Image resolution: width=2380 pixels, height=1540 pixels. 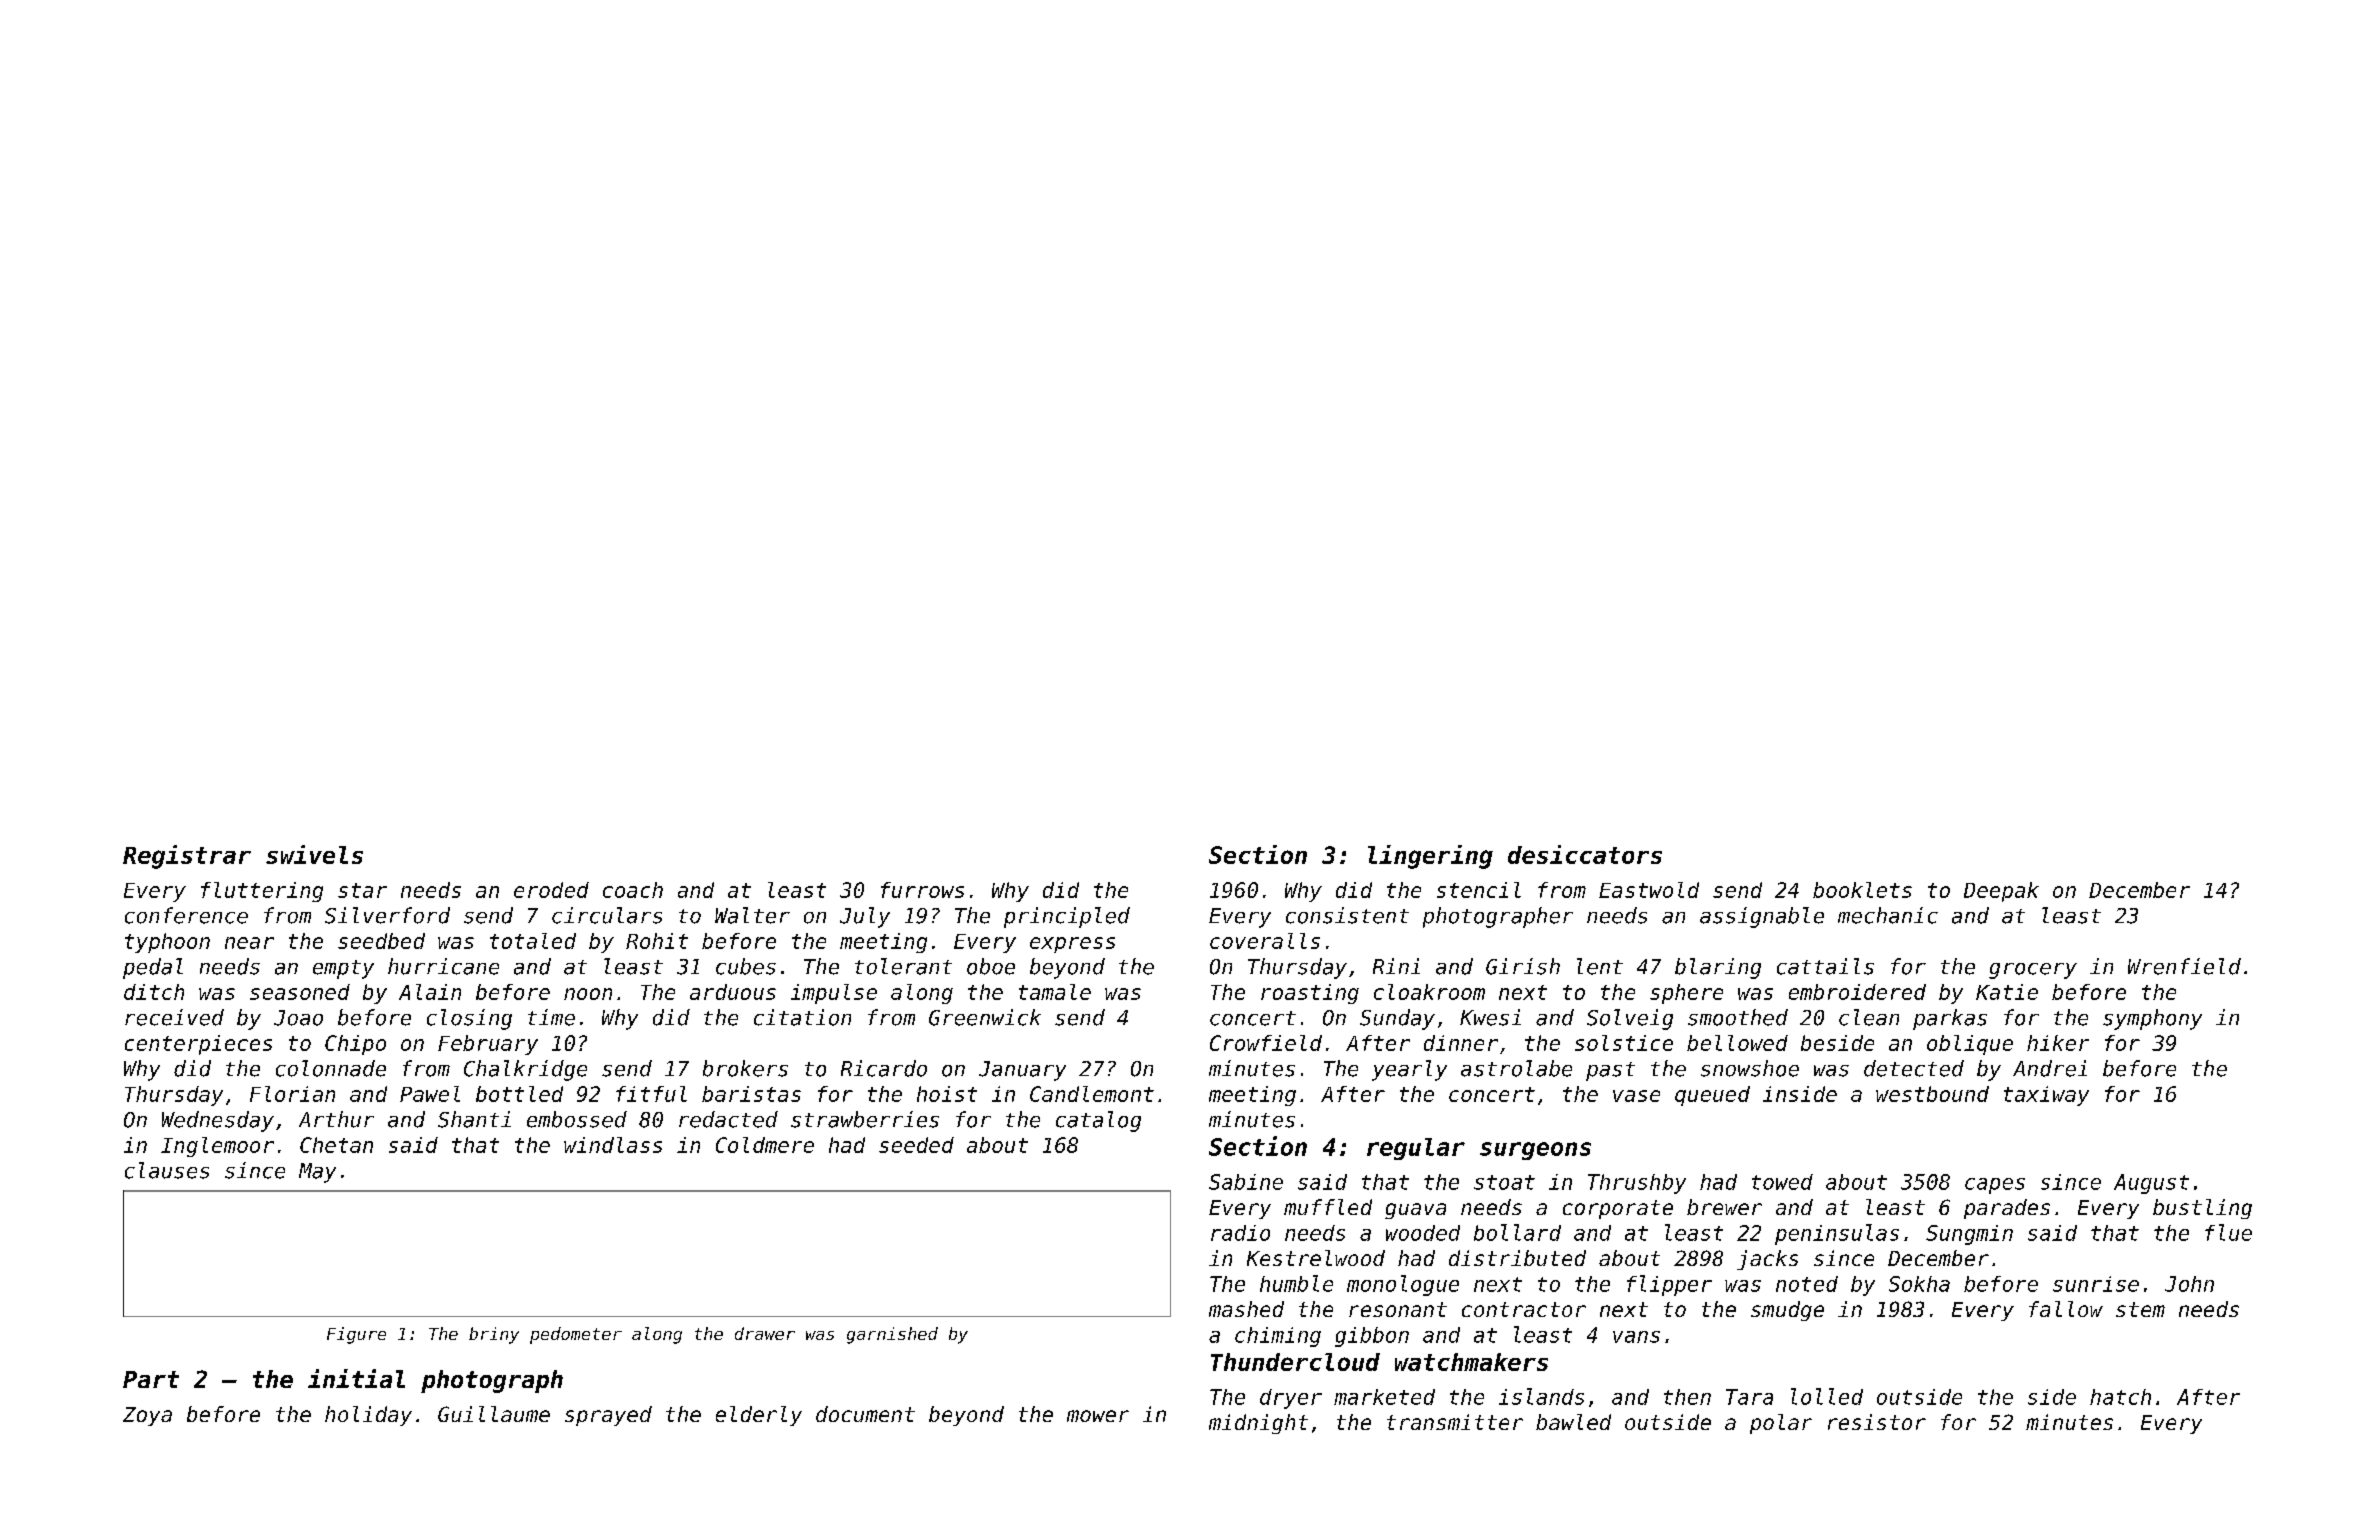 What do you see at coordinates (167, 1170) in the page?
I see `clauses` at bounding box center [167, 1170].
